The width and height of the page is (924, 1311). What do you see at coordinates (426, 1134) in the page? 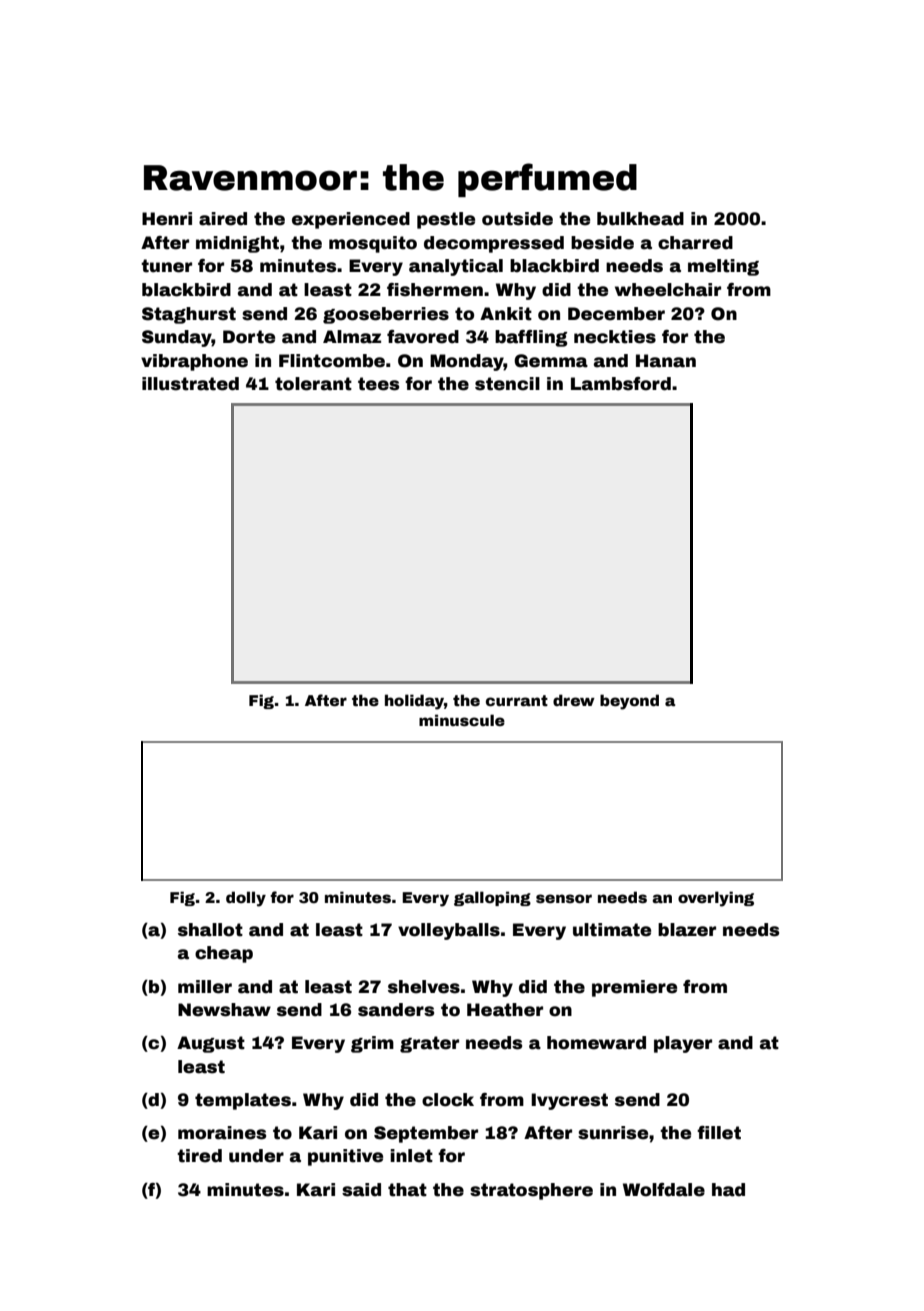
I see `September` at bounding box center [426, 1134].
